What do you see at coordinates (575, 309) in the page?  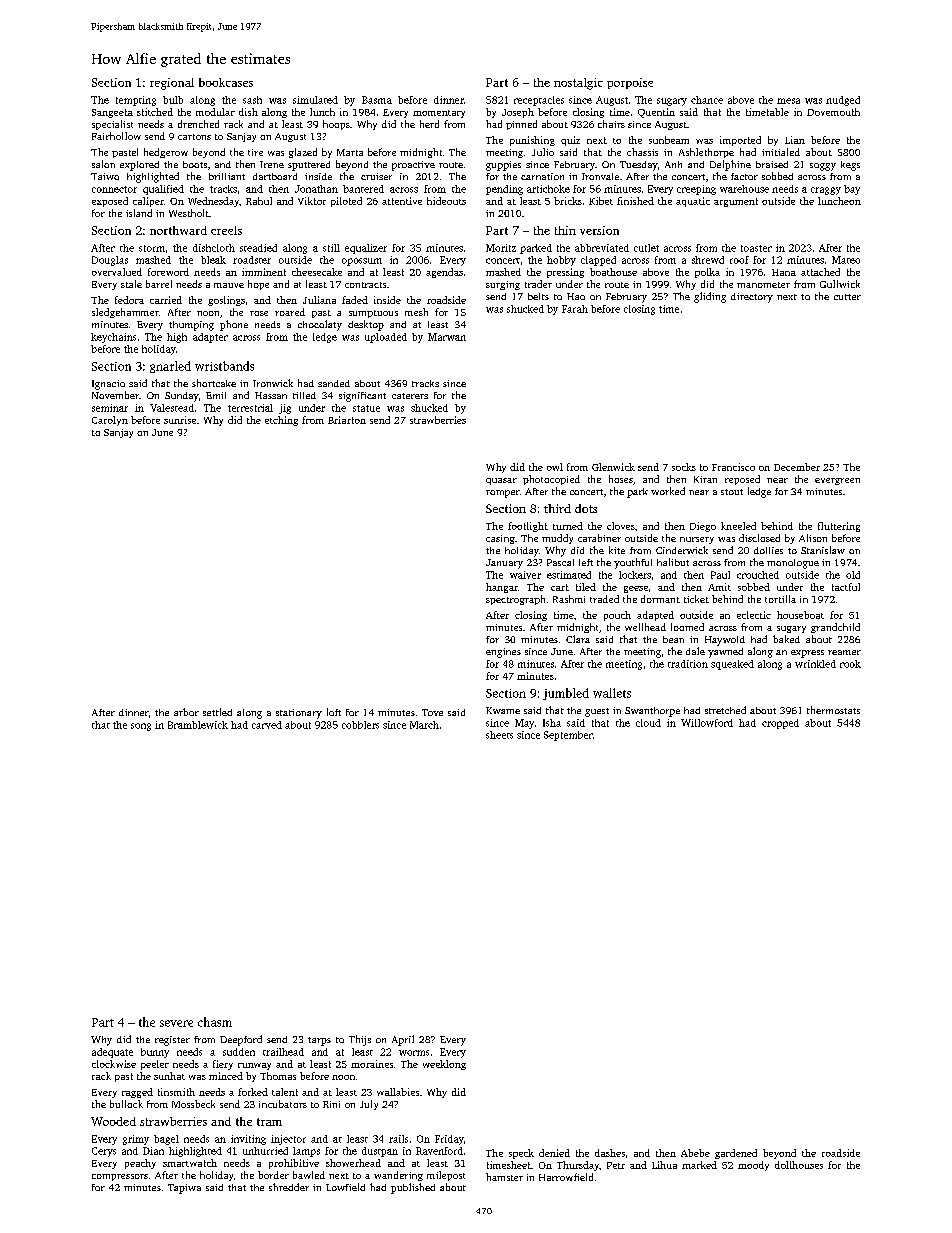 I see `Farah` at bounding box center [575, 309].
